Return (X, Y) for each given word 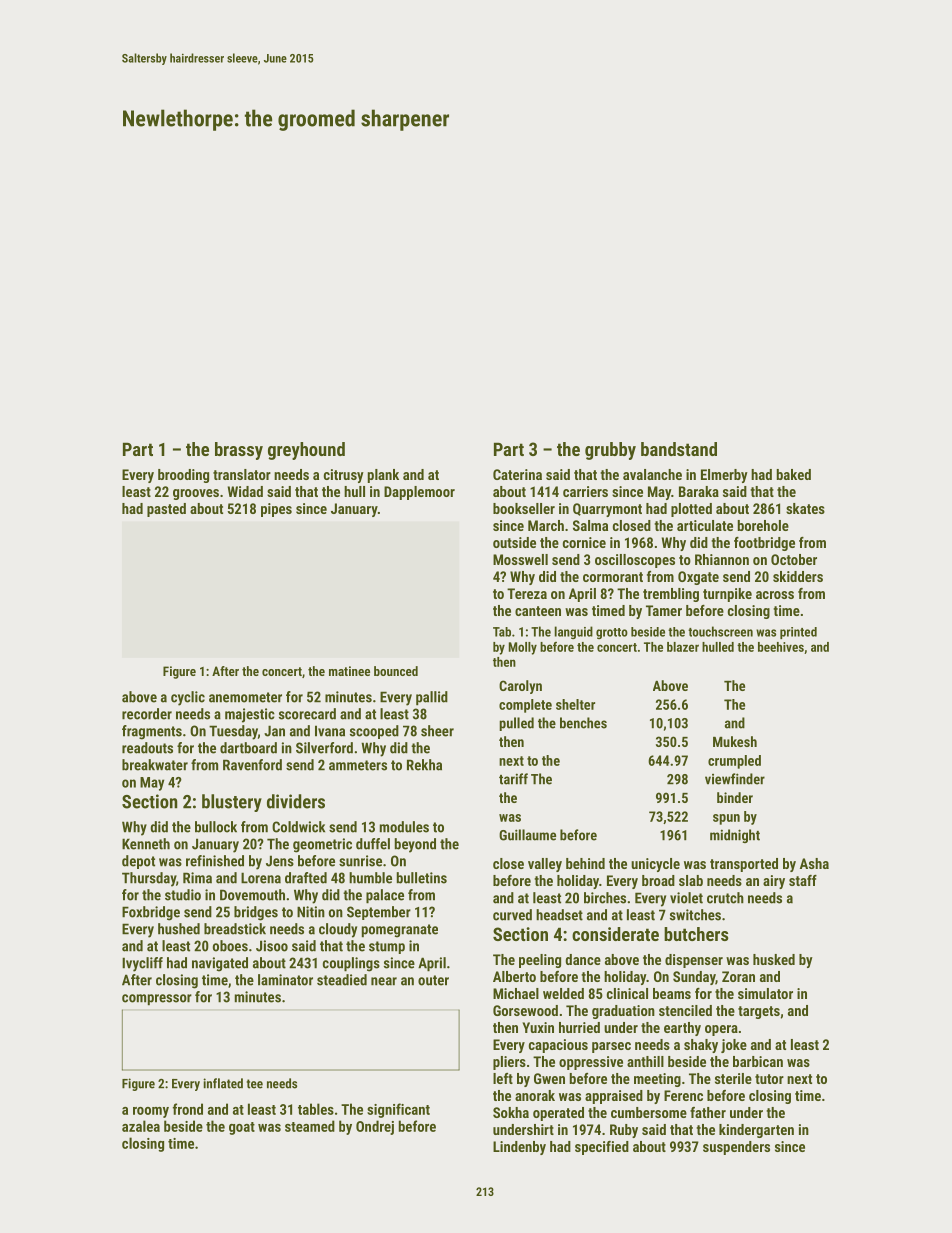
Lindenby (519, 1148)
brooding (183, 476)
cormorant (613, 577)
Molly (523, 648)
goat (242, 1128)
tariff (513, 779)
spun (726, 819)
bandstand (679, 449)
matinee (349, 671)
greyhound (306, 451)
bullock (216, 827)
